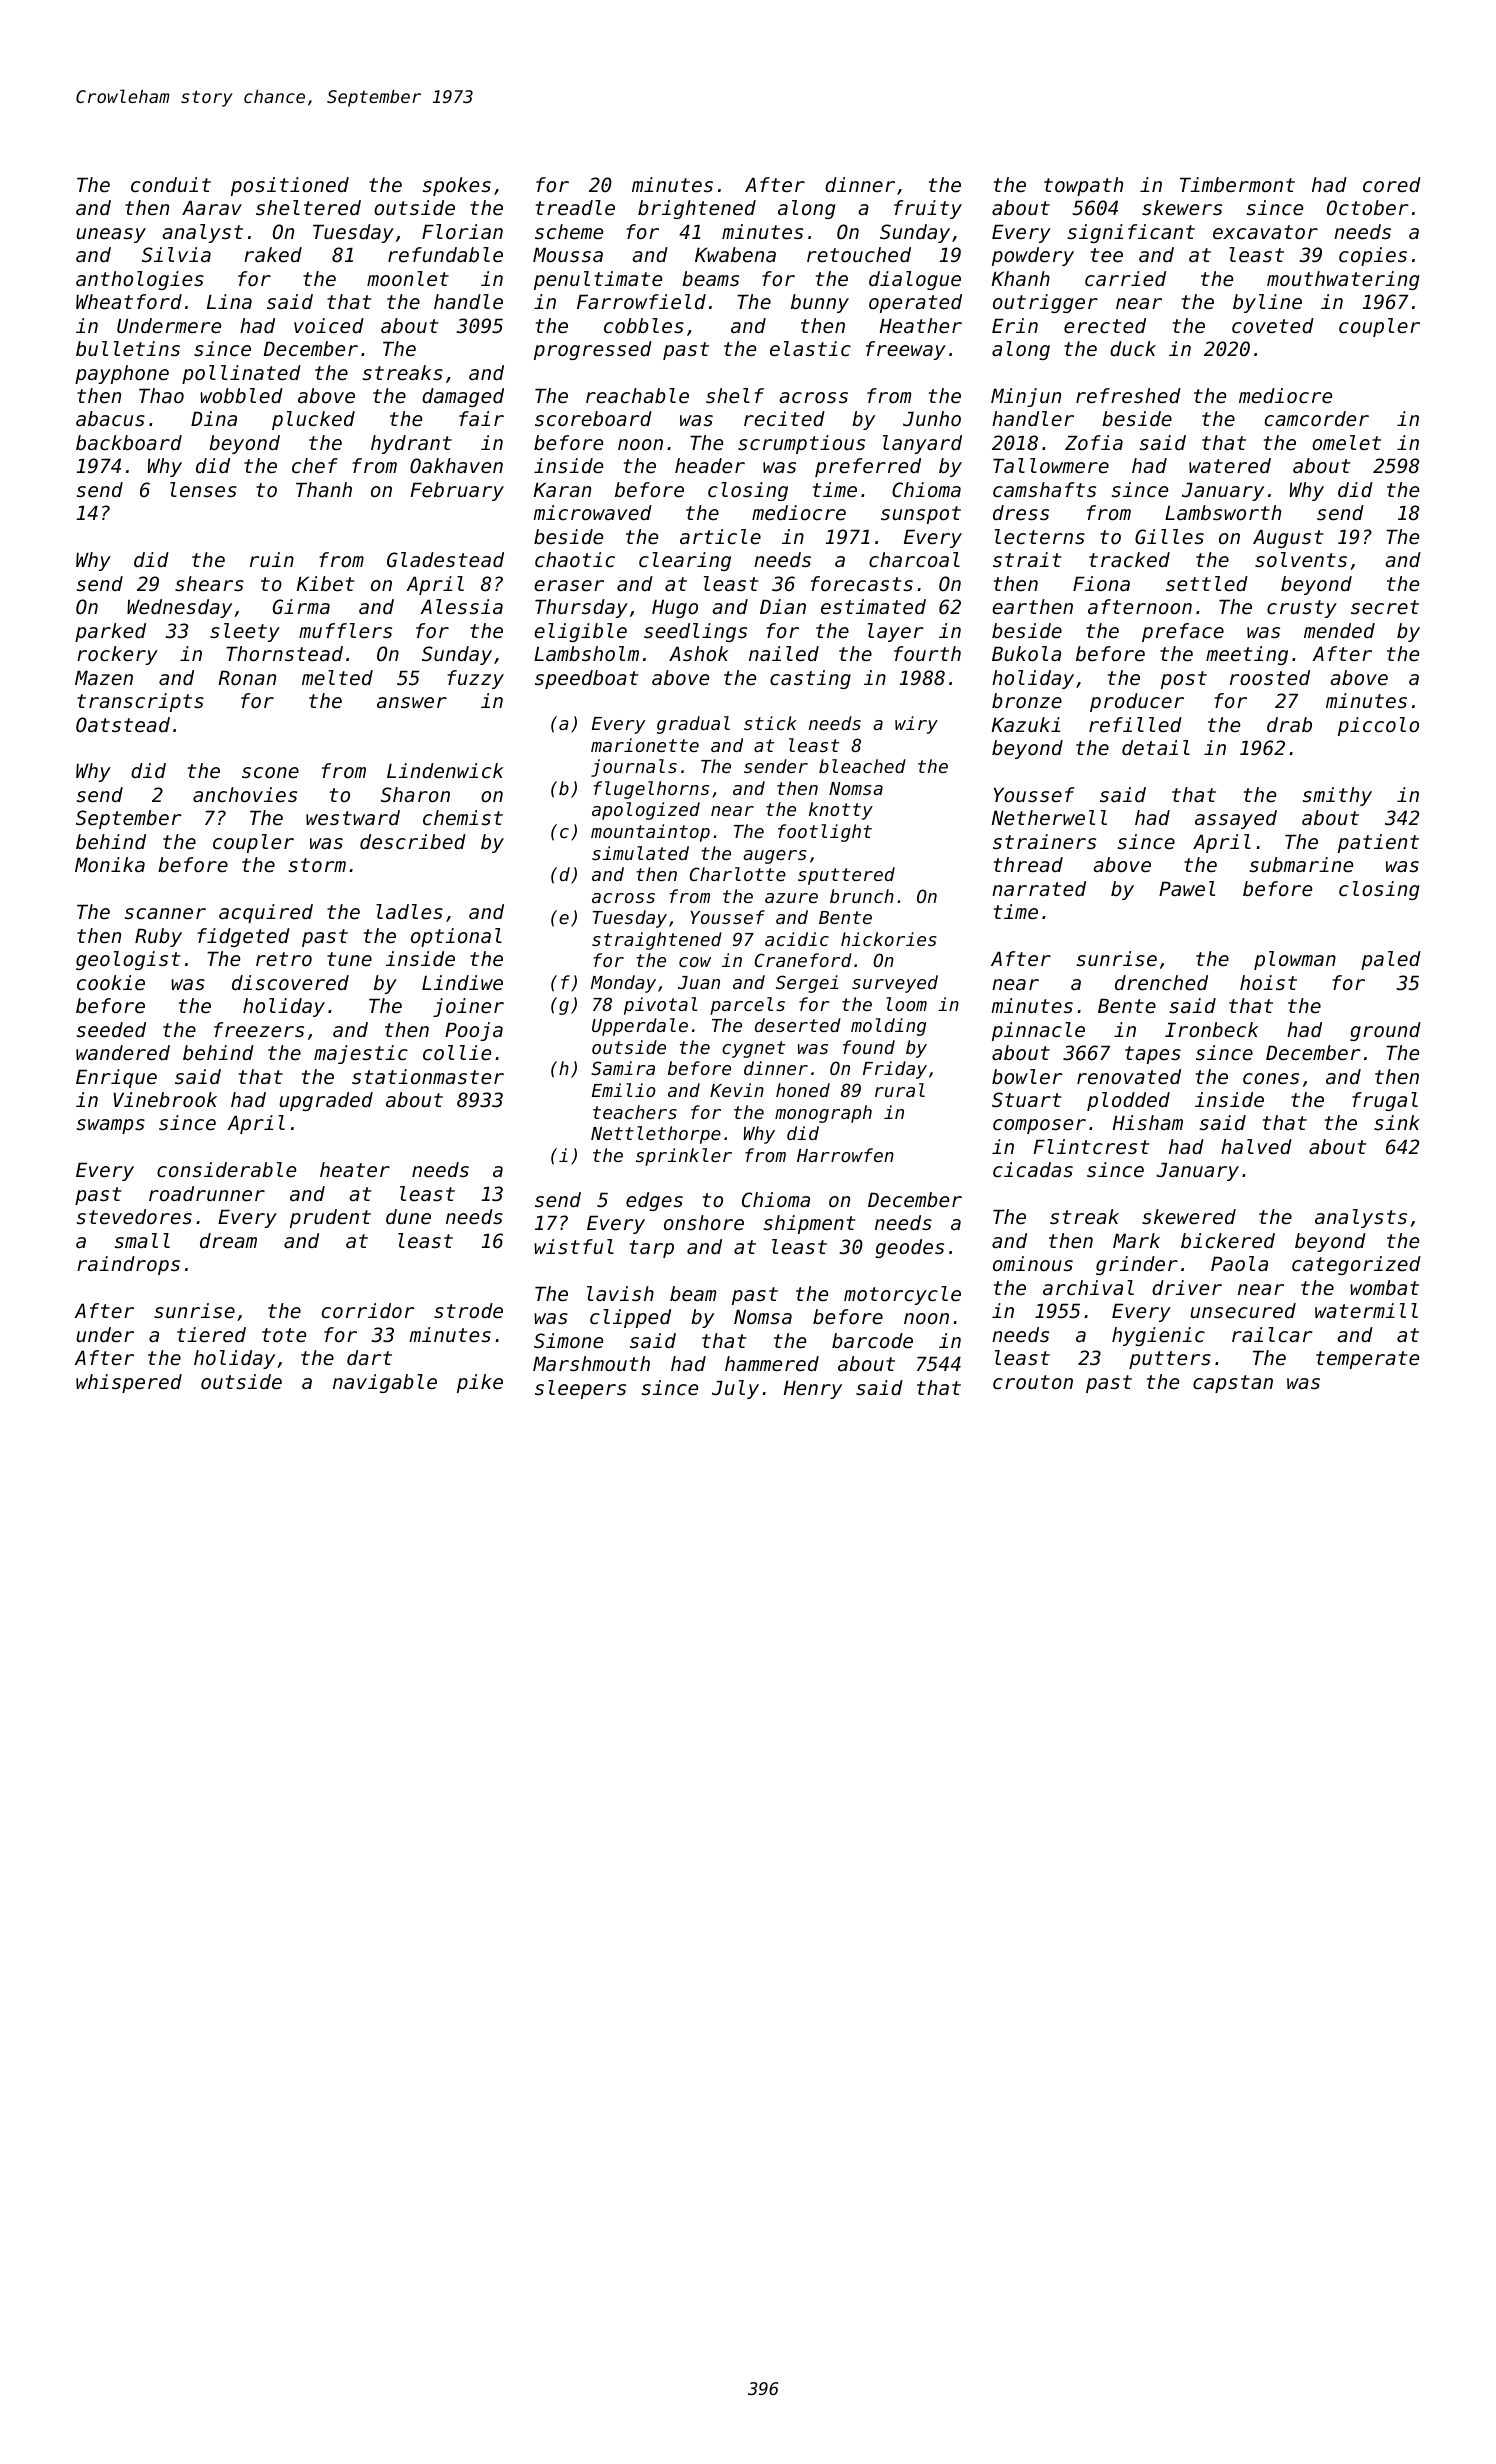  Describe the element at coordinates (385, 1383) in the document. I see `navigable` at that location.
